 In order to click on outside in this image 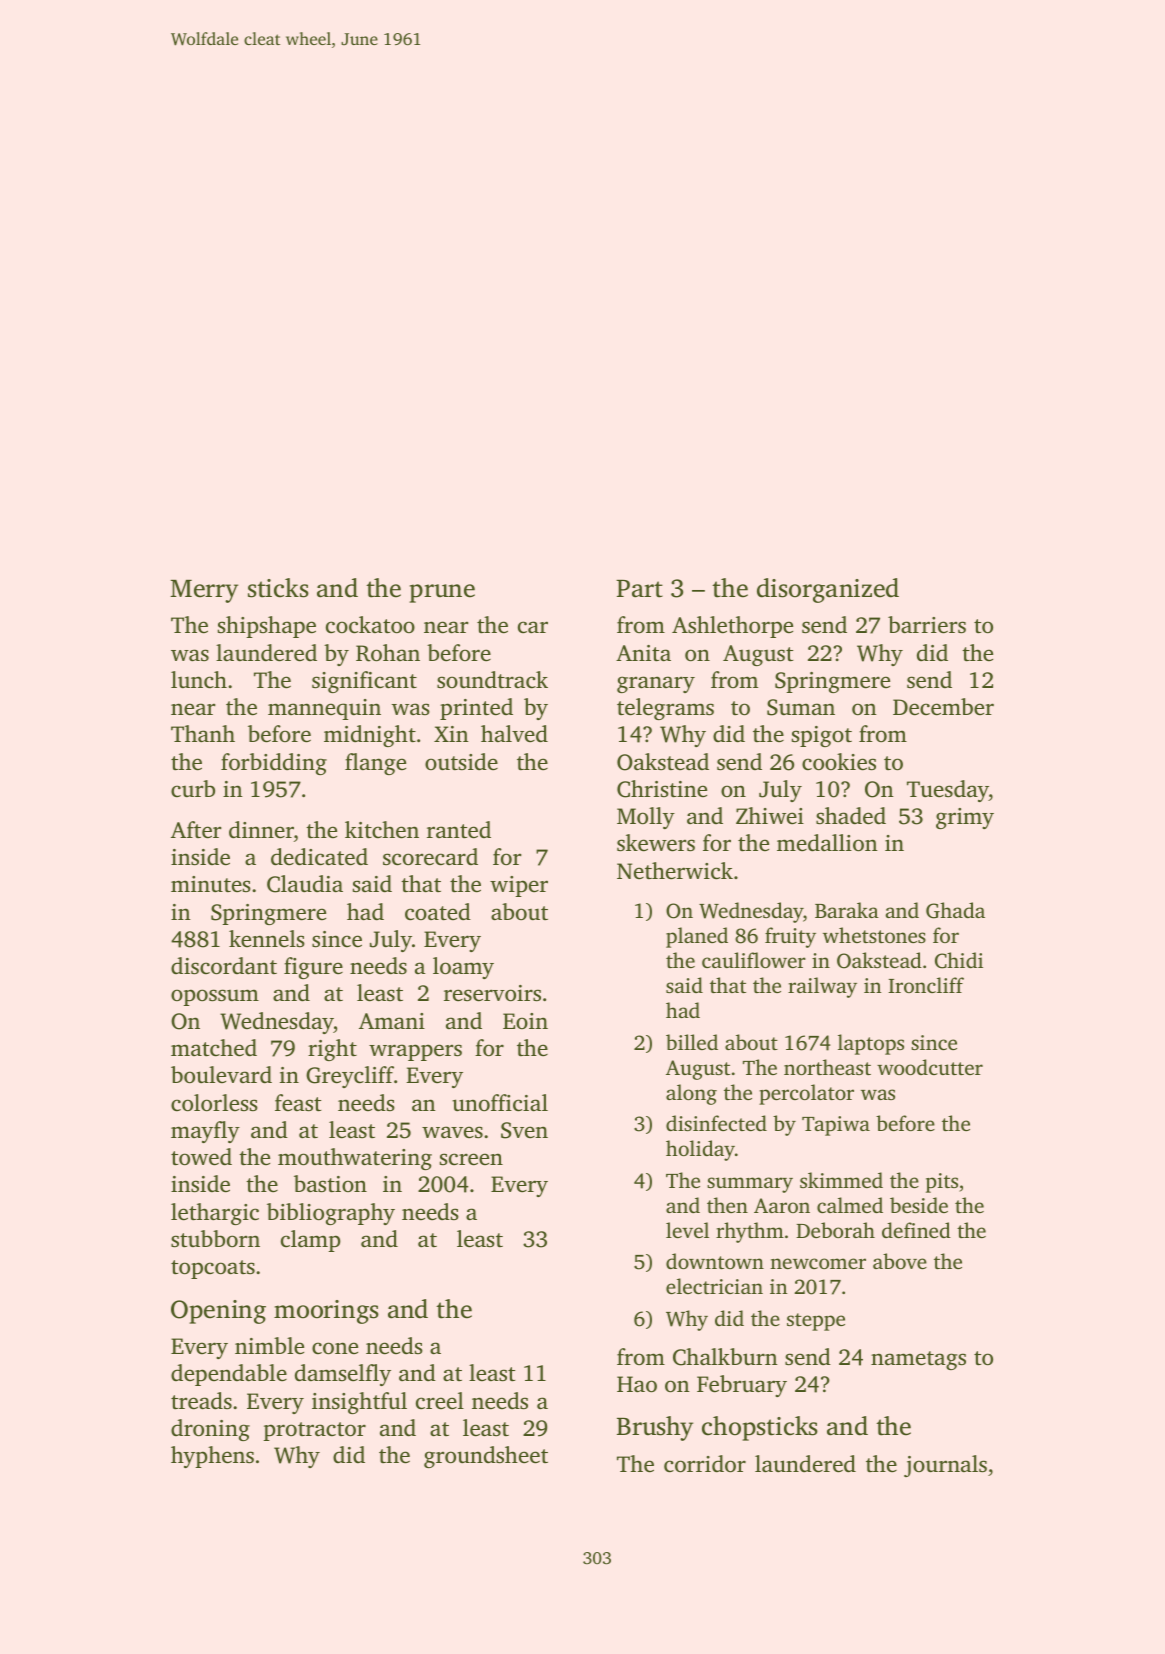, I will do `click(461, 762)`.
